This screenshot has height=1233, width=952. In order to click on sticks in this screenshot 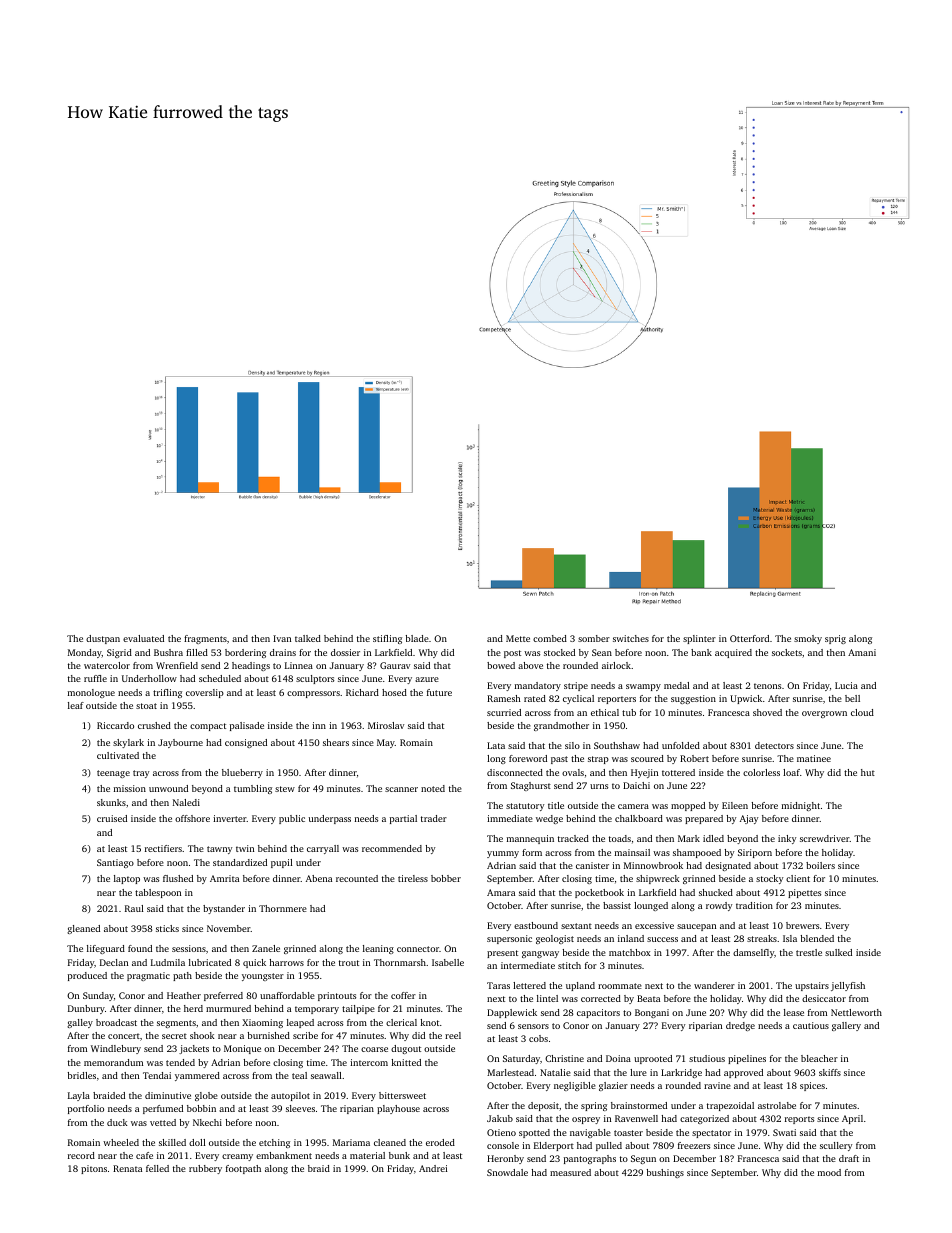, I will do `click(167, 928)`.
